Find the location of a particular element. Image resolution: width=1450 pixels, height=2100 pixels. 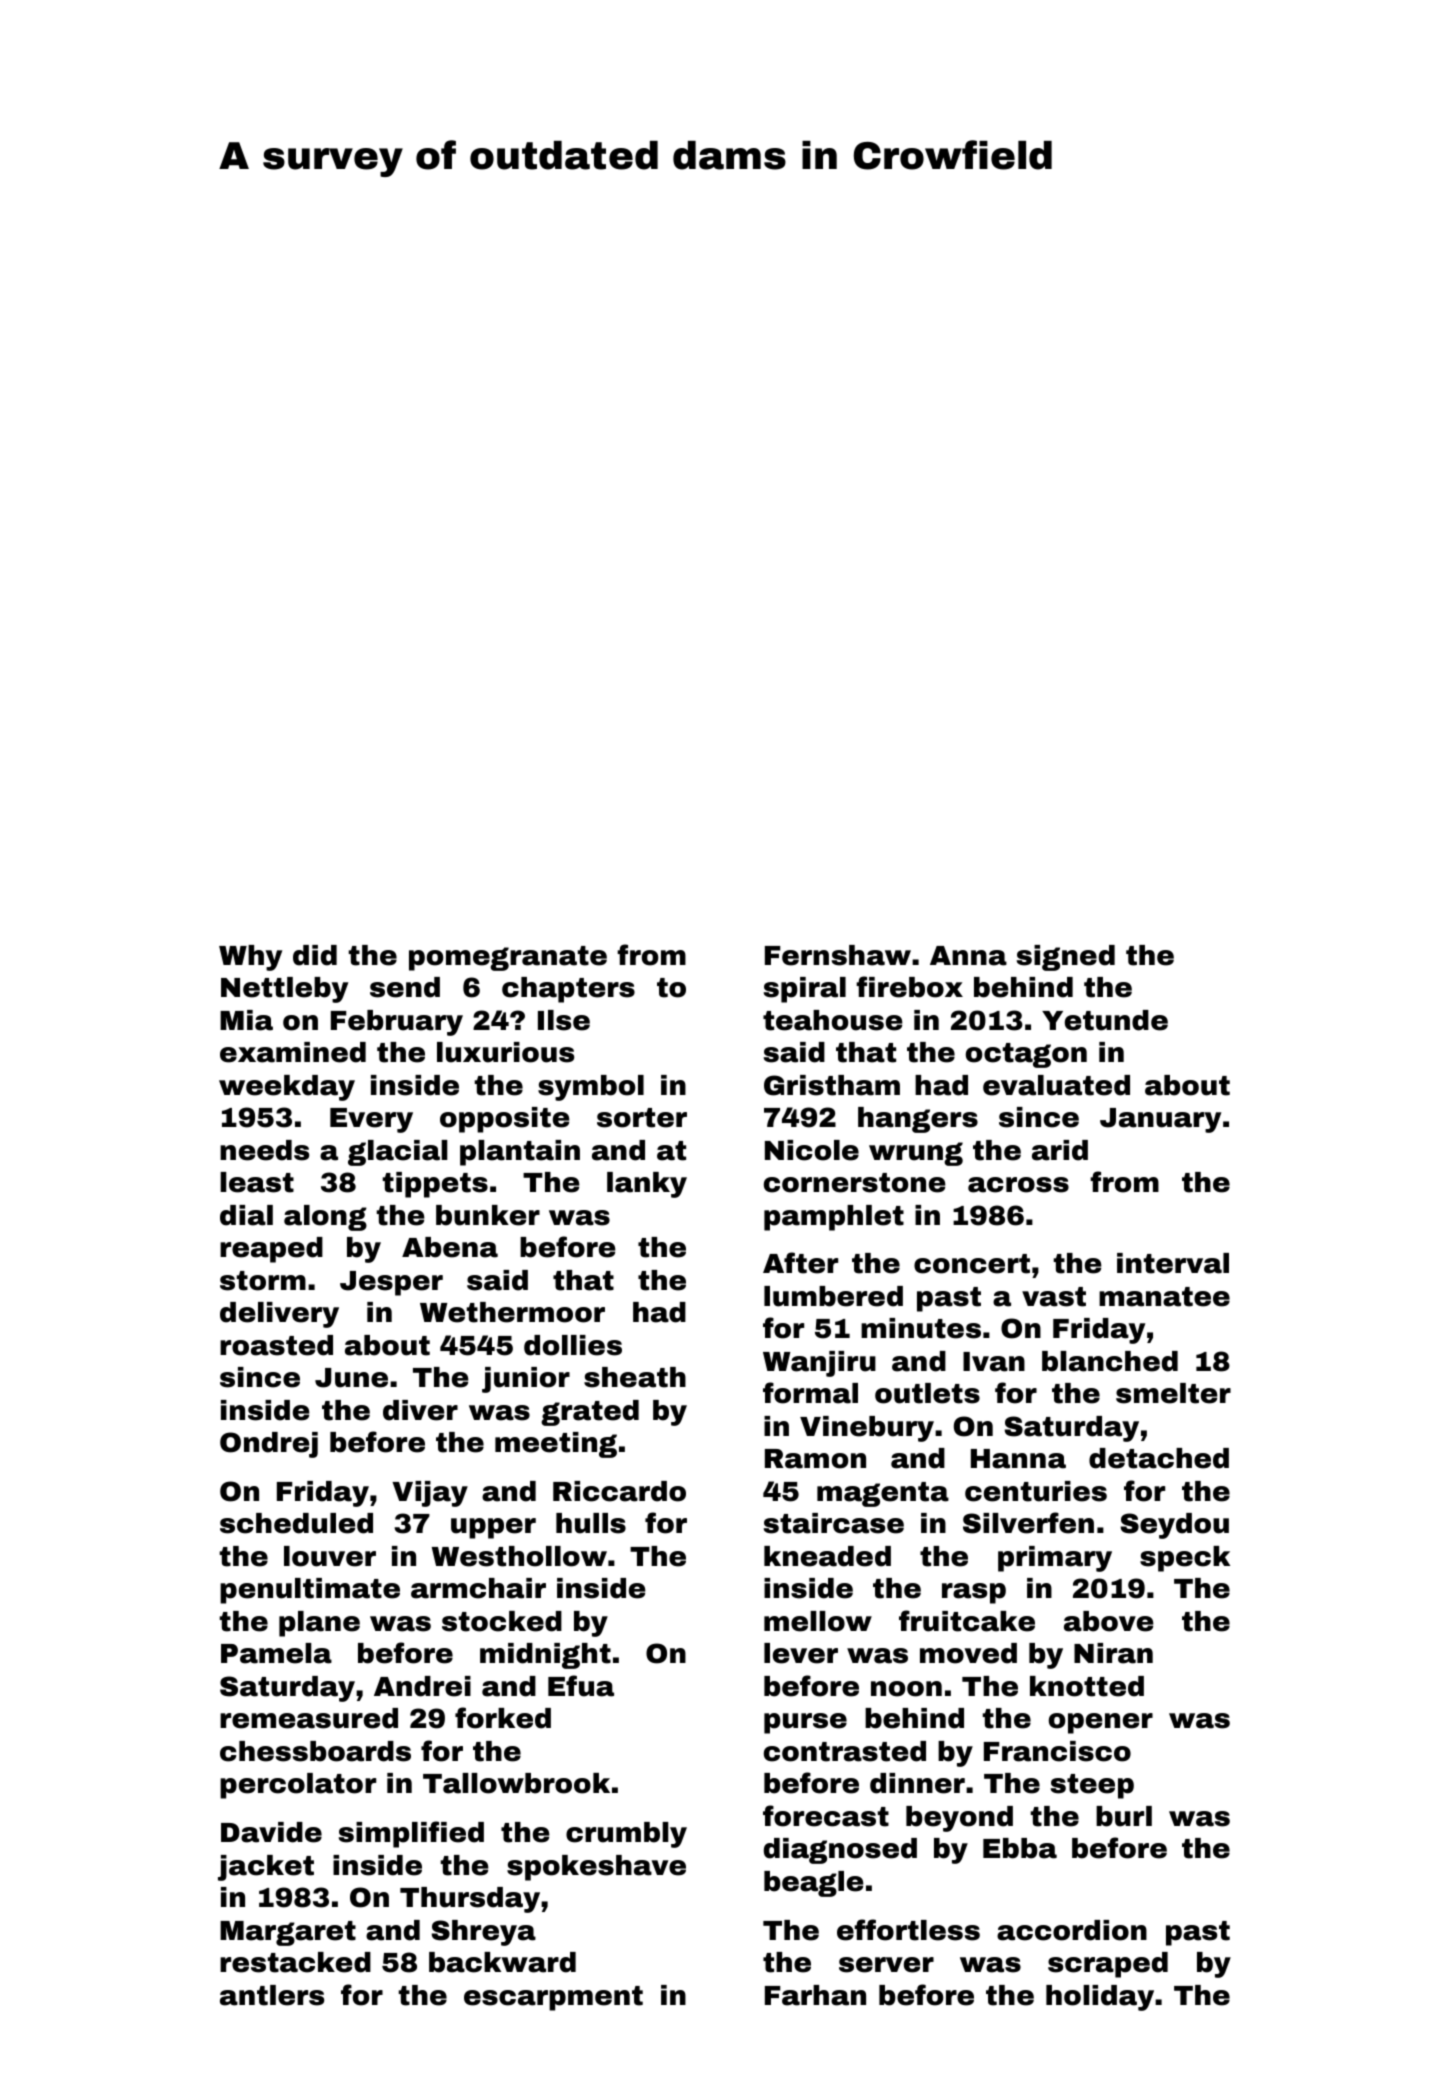

across is located at coordinates (1018, 1185).
